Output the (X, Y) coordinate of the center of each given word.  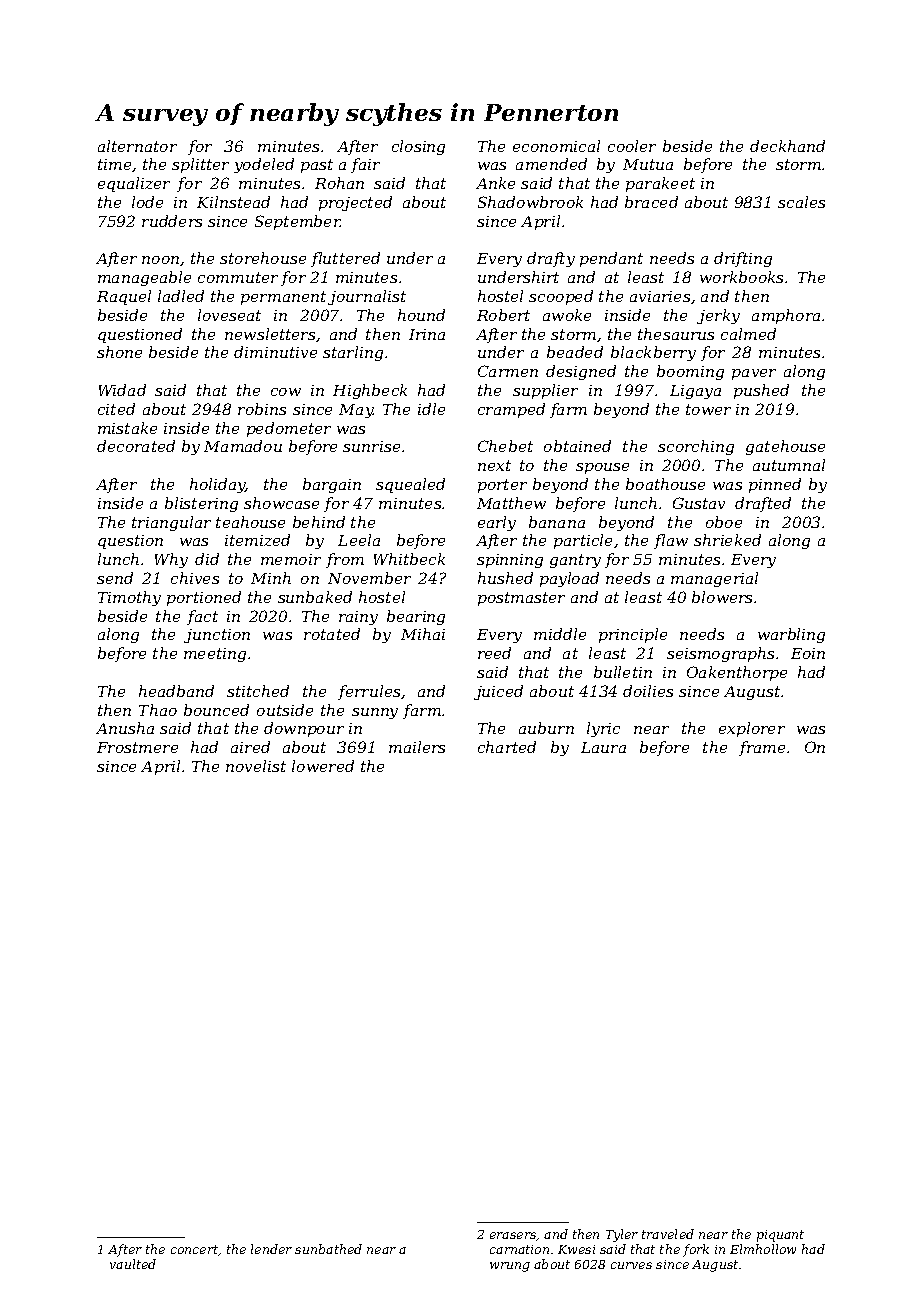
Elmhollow (763, 1249)
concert (195, 1250)
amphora (786, 316)
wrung (510, 1267)
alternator (137, 146)
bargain (332, 485)
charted (507, 747)
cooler (632, 146)
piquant (780, 1236)
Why (171, 560)
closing (418, 147)
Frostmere (137, 747)
